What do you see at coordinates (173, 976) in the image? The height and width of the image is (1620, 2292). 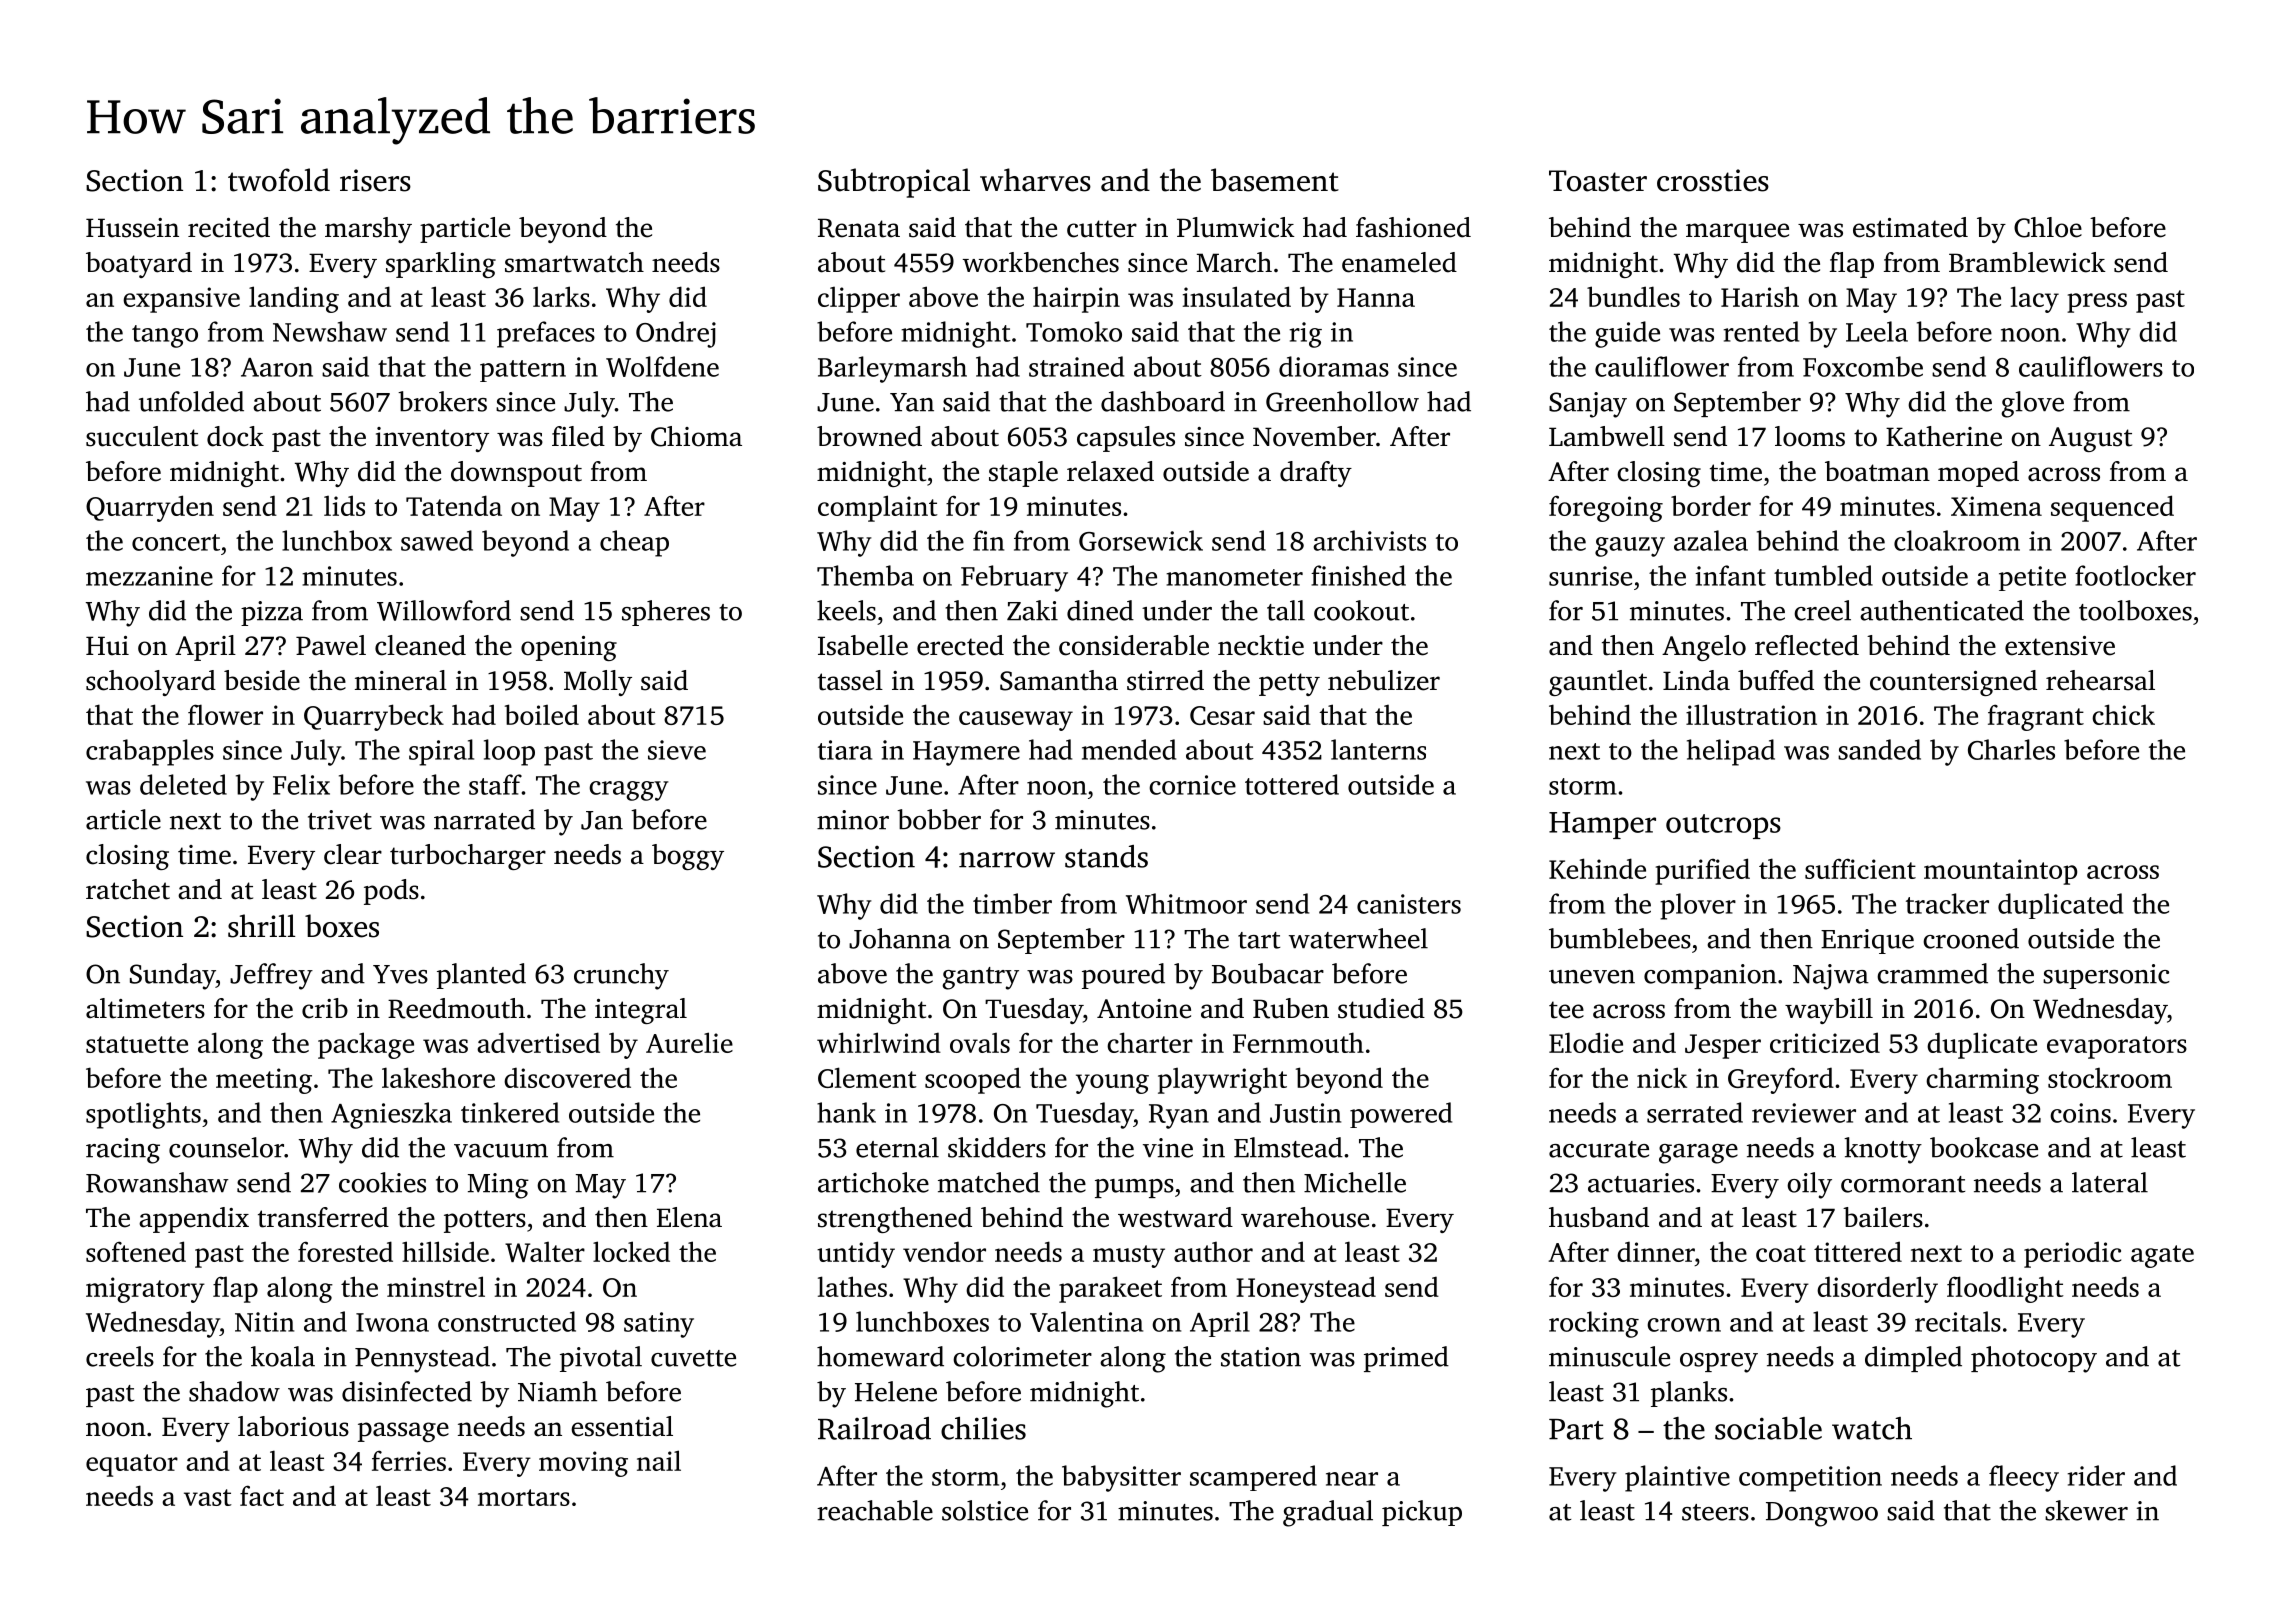 I see `Sunday` at bounding box center [173, 976].
